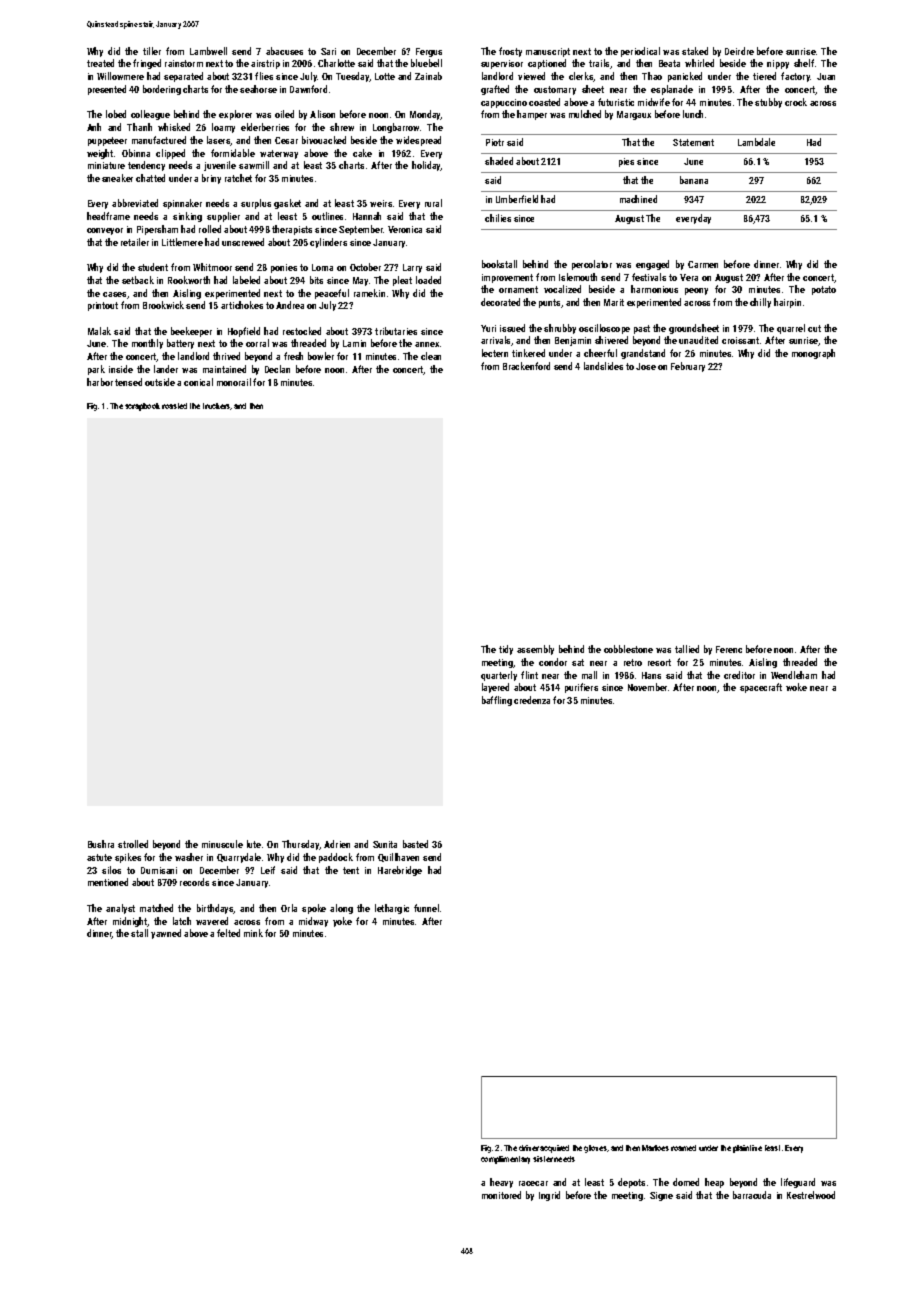 The height and width of the image is (1308, 924). I want to click on tallied, so click(687, 649).
